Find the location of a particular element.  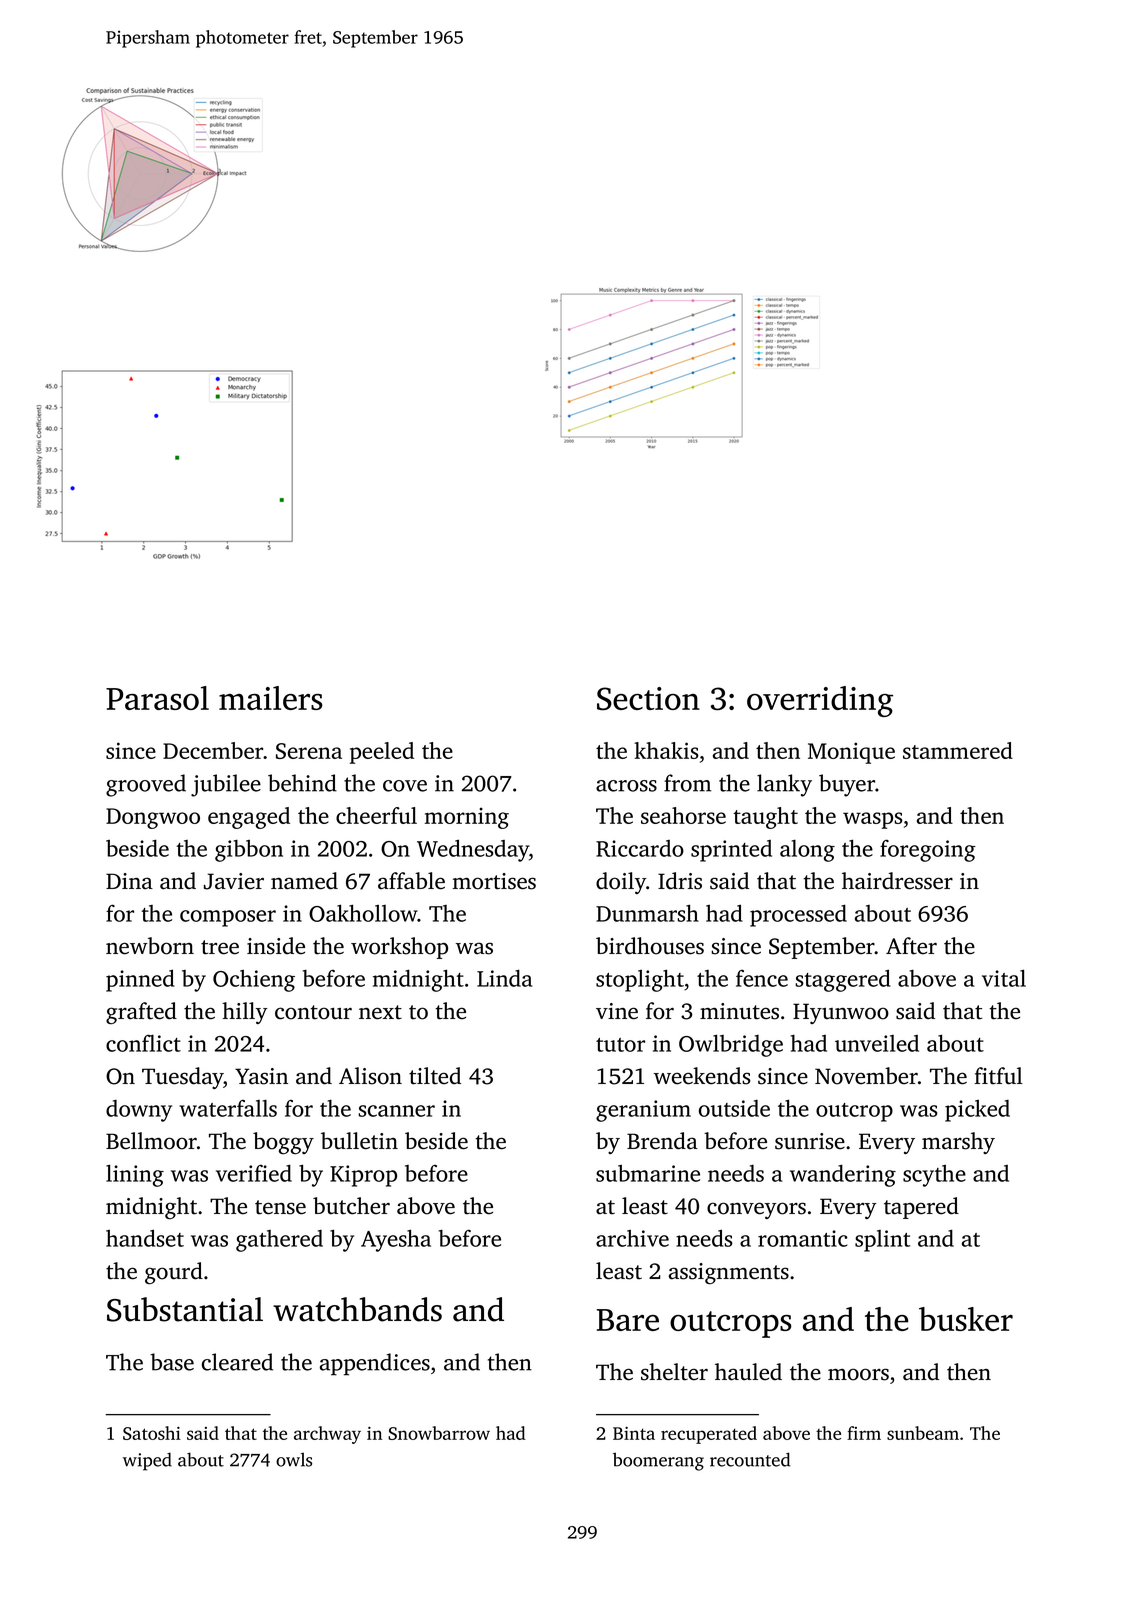

tutor is located at coordinates (620, 1045).
